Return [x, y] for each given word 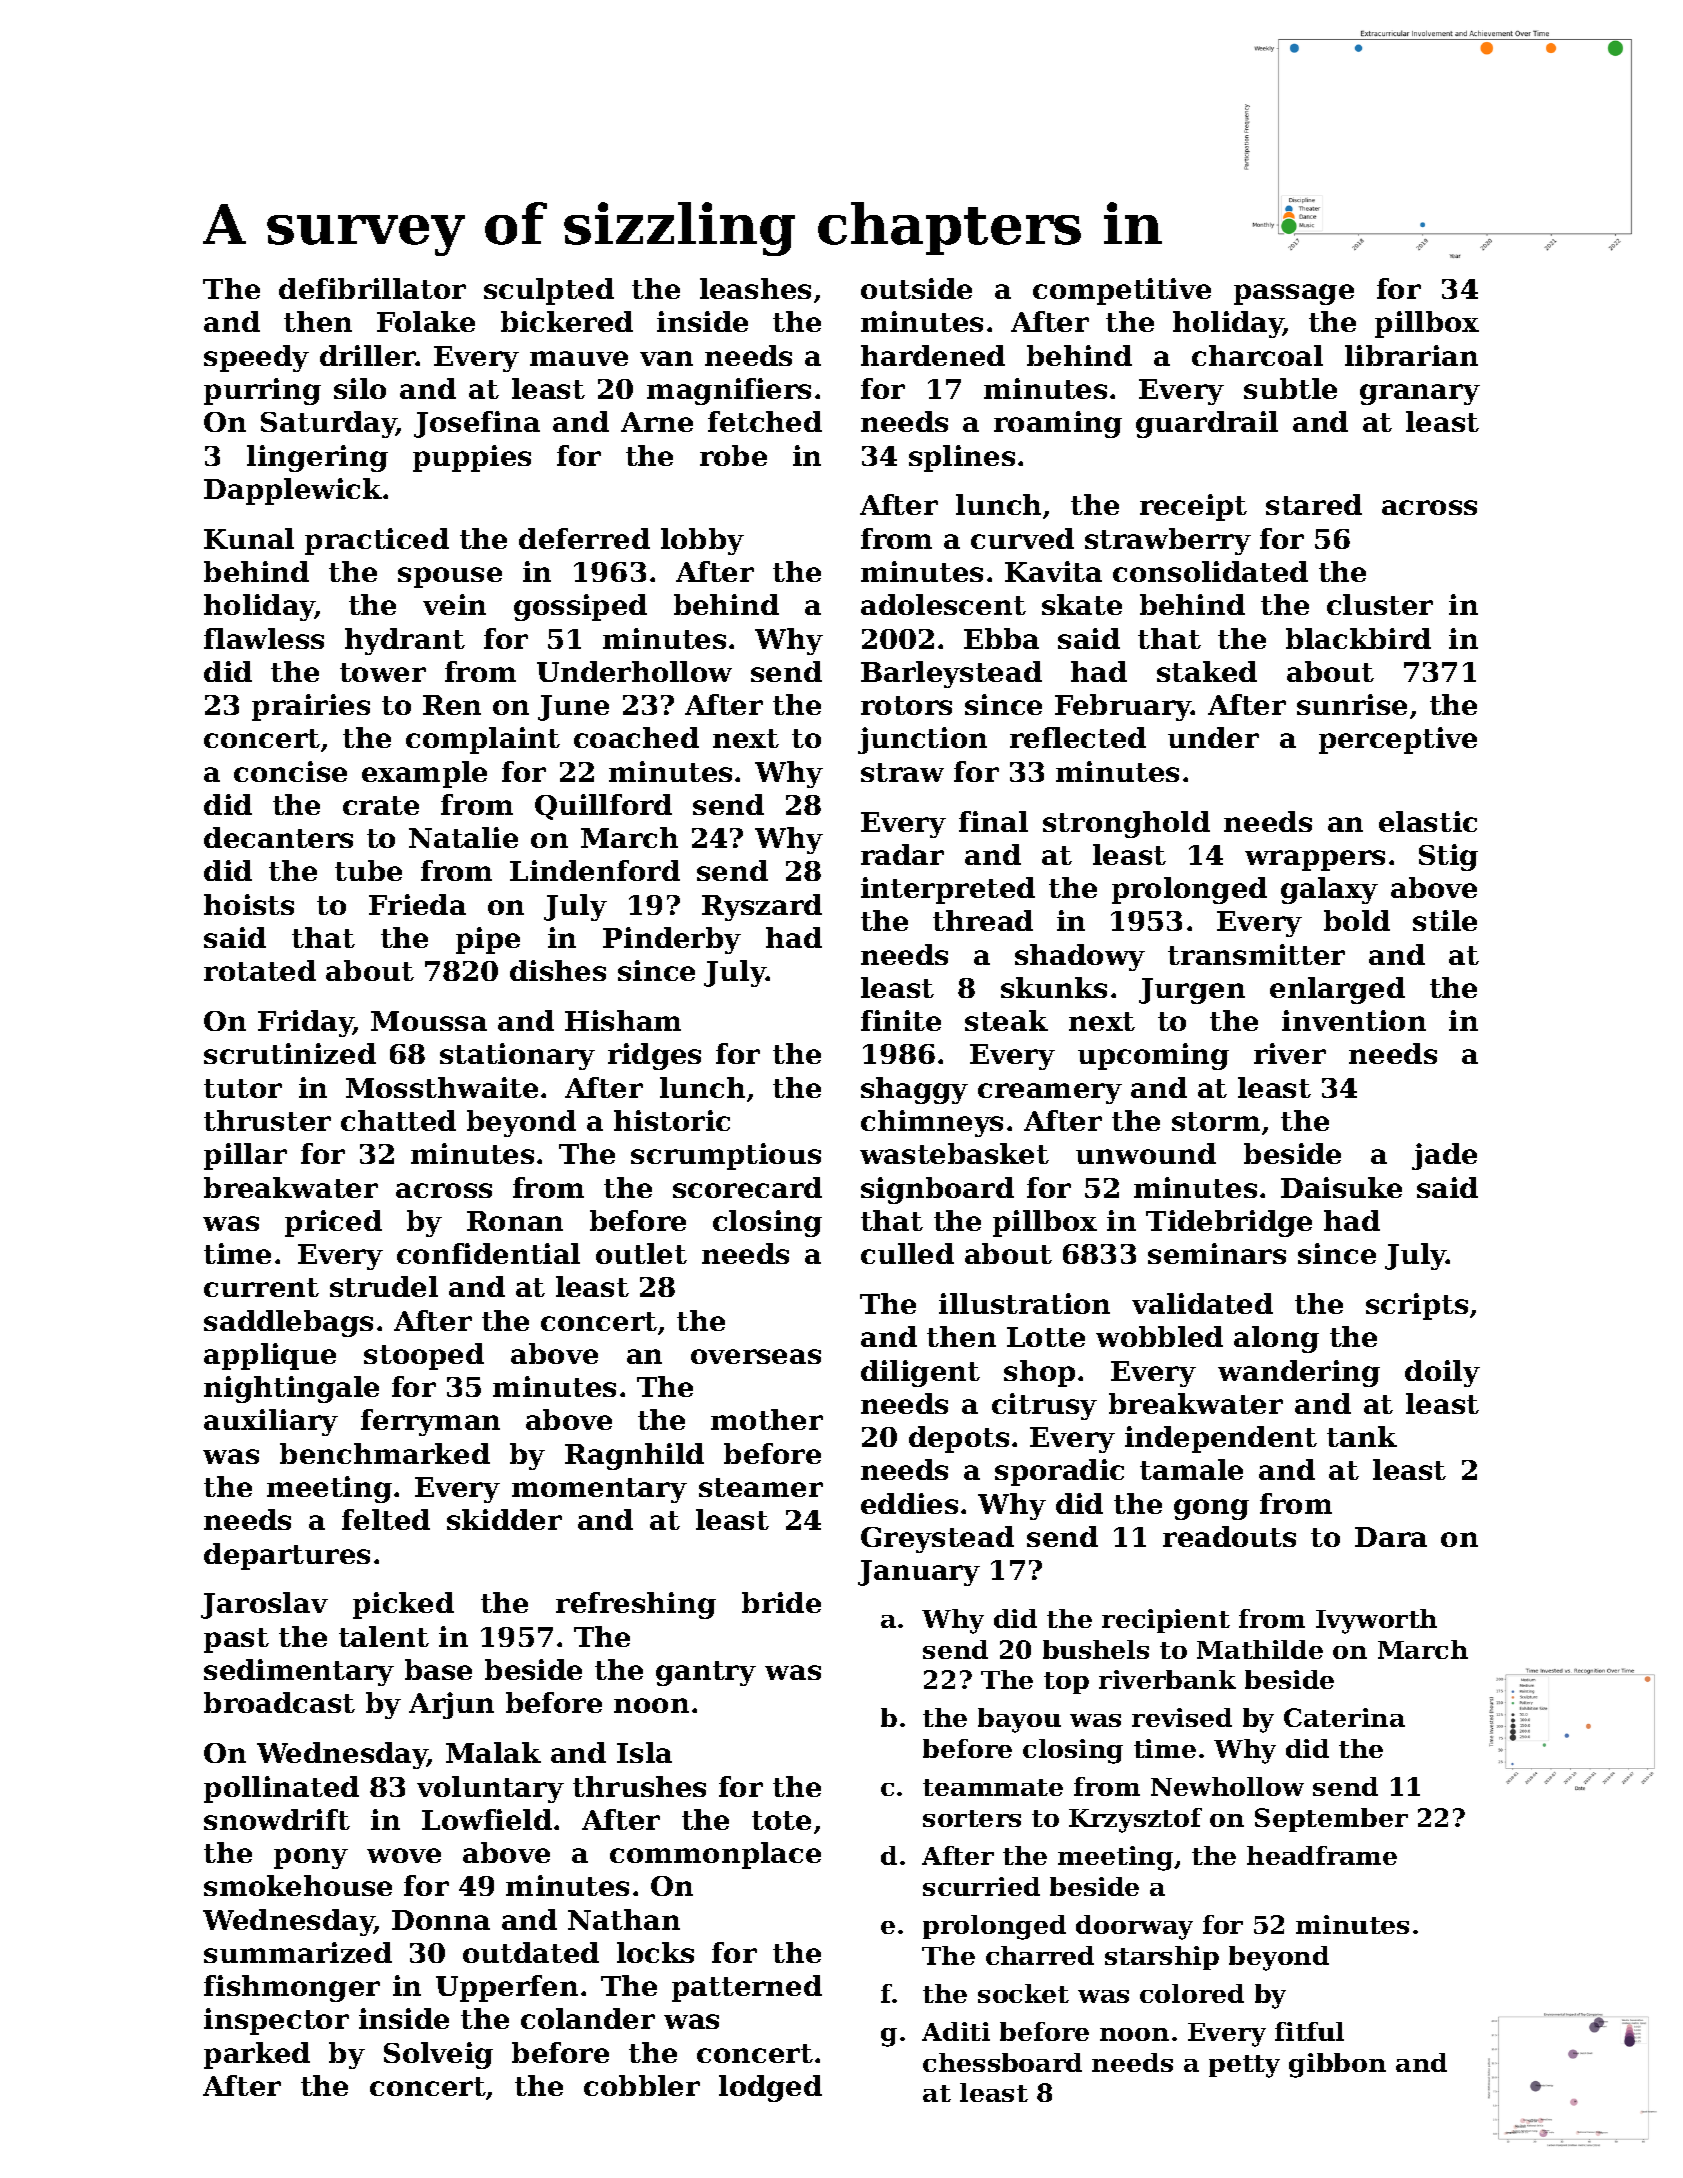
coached [636, 737]
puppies [472, 458]
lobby [702, 541]
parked [257, 2055]
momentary [599, 1490]
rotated [260, 970]
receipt [1193, 507]
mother [767, 1419]
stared [1314, 504]
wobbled [1159, 1336]
